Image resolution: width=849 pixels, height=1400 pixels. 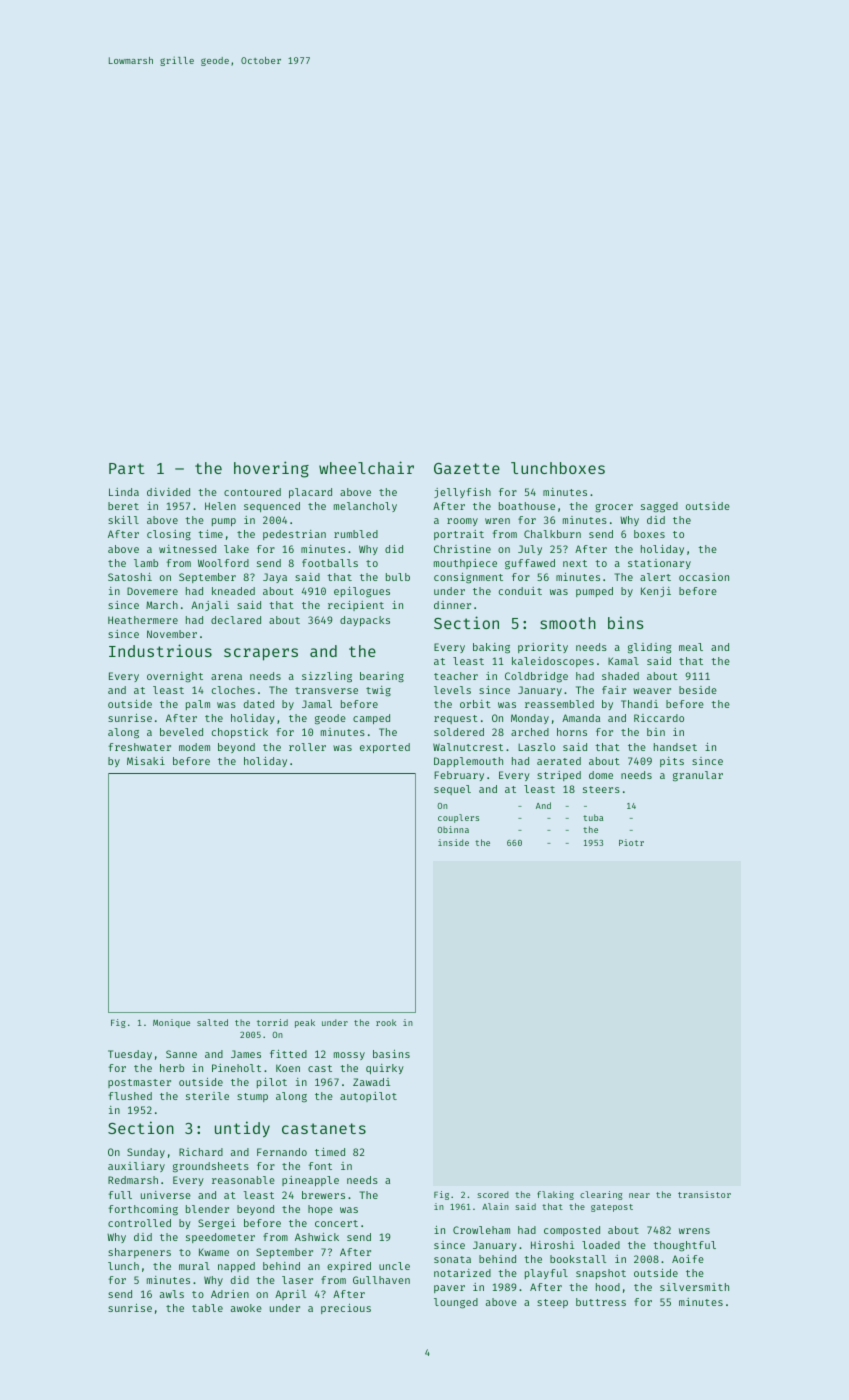 I want to click on rumbled, so click(x=356, y=534).
